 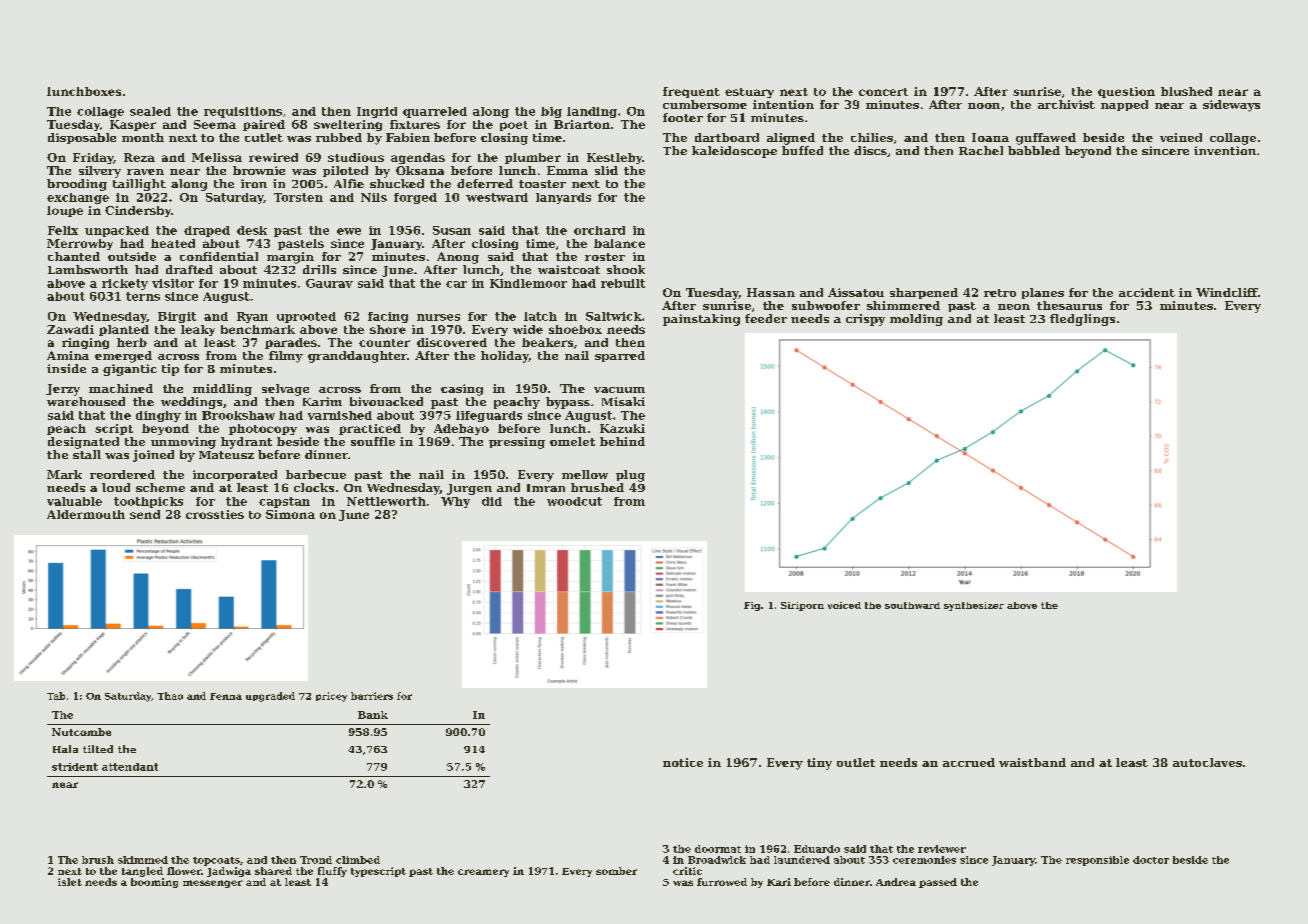 What do you see at coordinates (216, 861) in the page?
I see `topcoats` at bounding box center [216, 861].
